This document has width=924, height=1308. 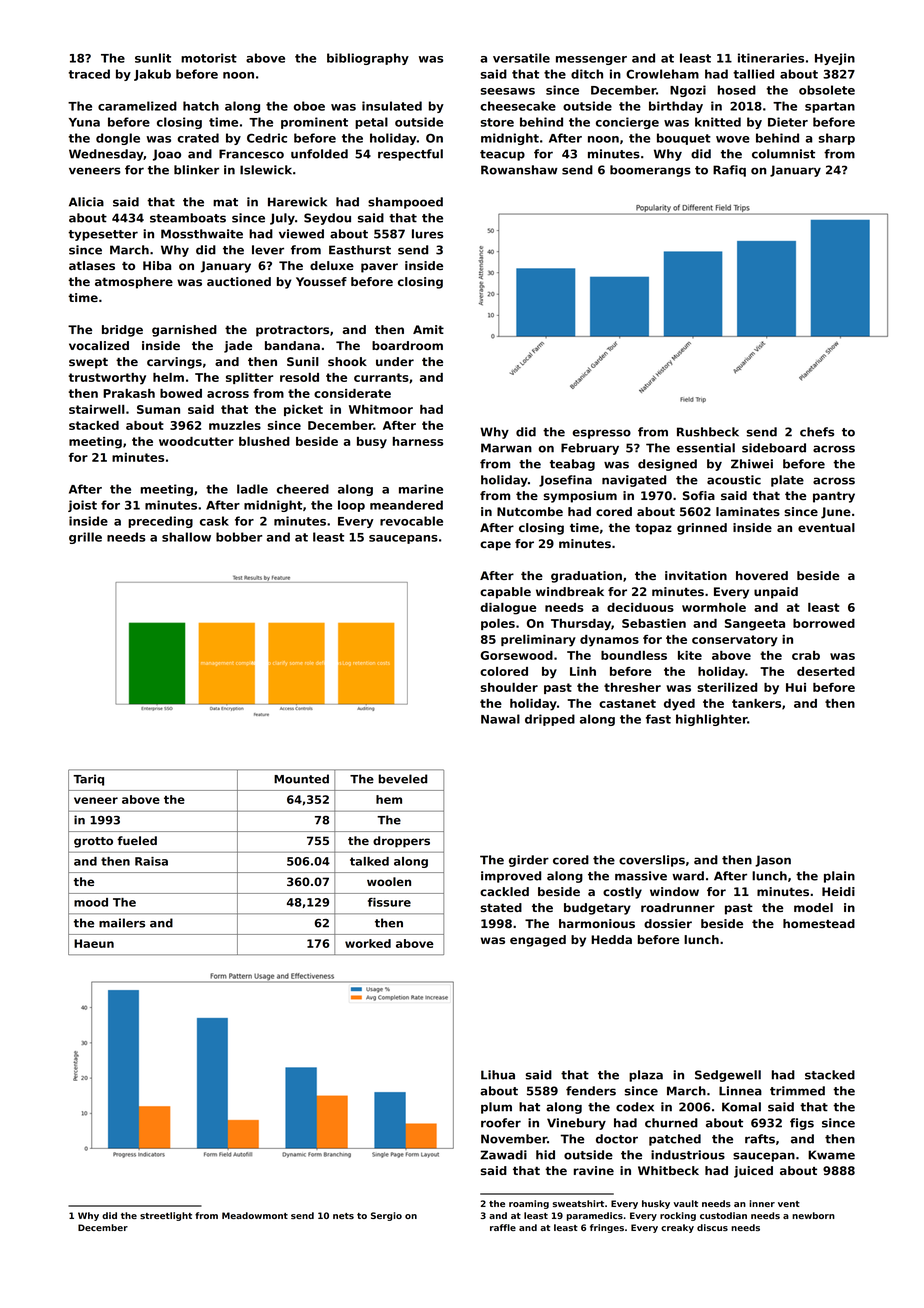 What do you see at coordinates (511, 877) in the document?
I see `improved` at bounding box center [511, 877].
